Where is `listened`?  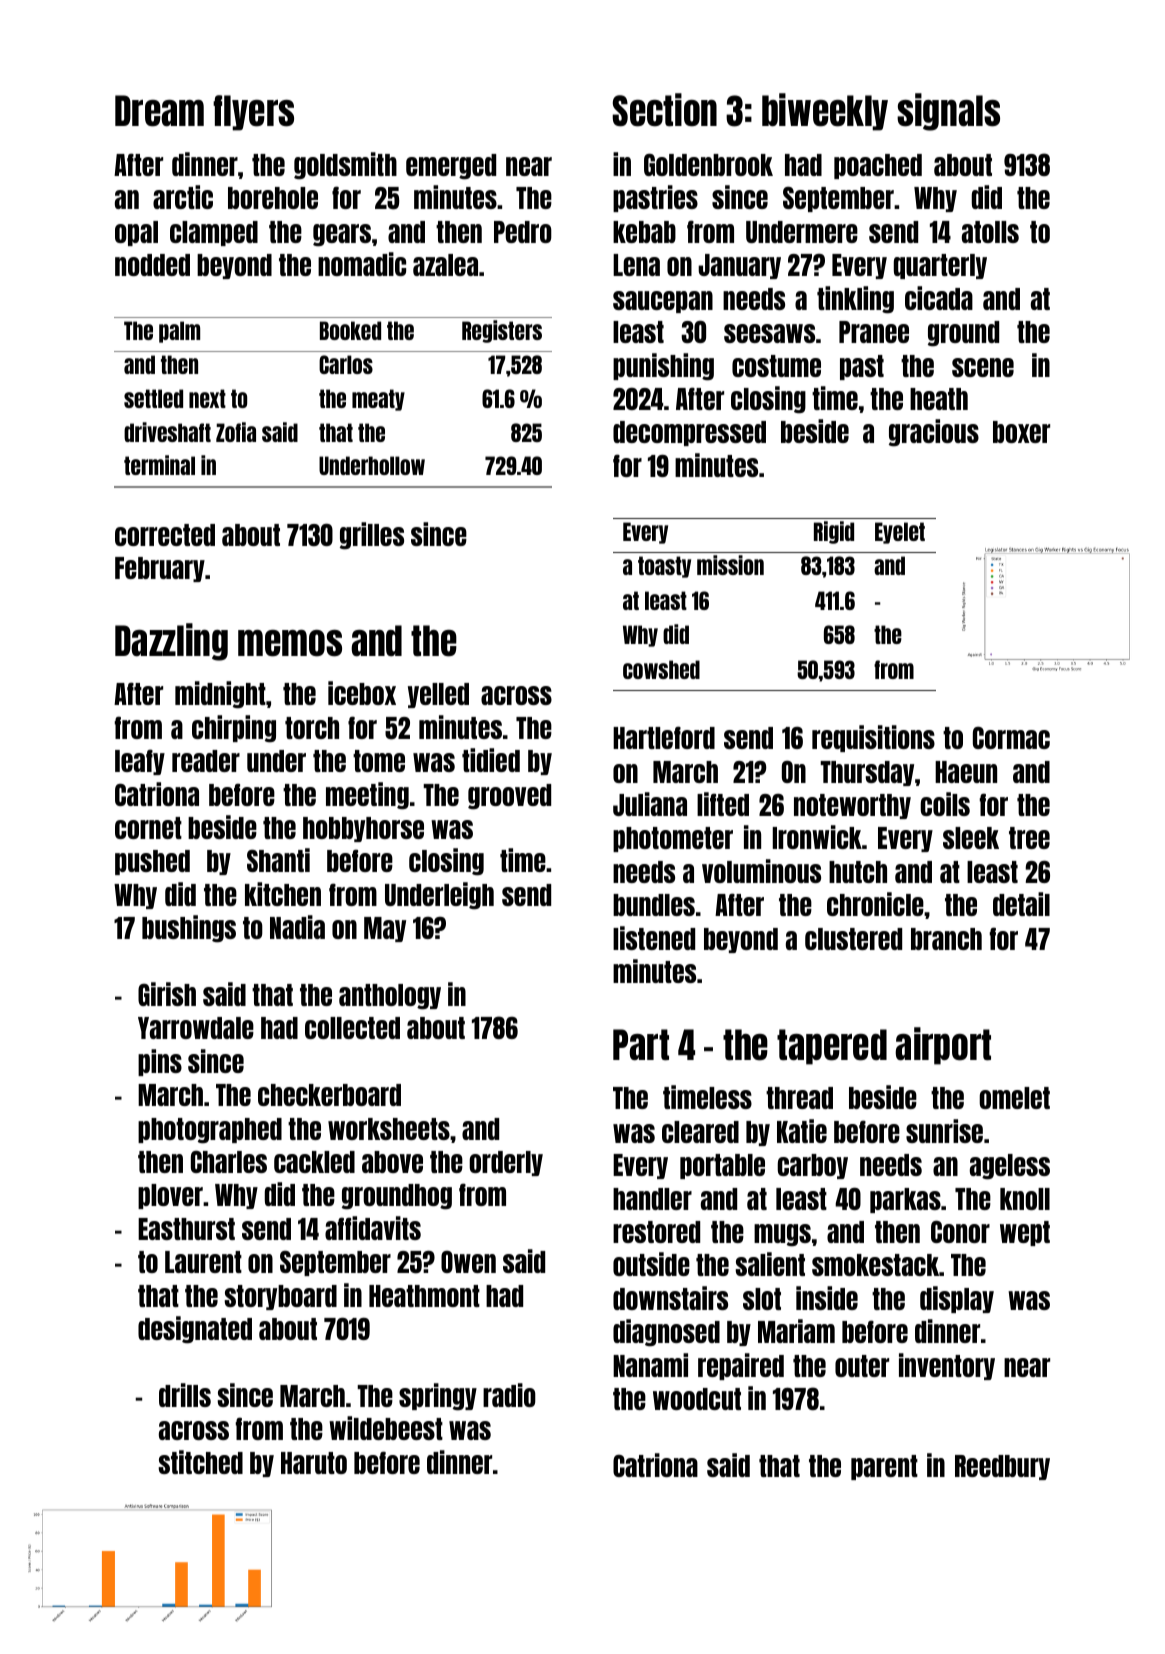 listened is located at coordinates (654, 938).
